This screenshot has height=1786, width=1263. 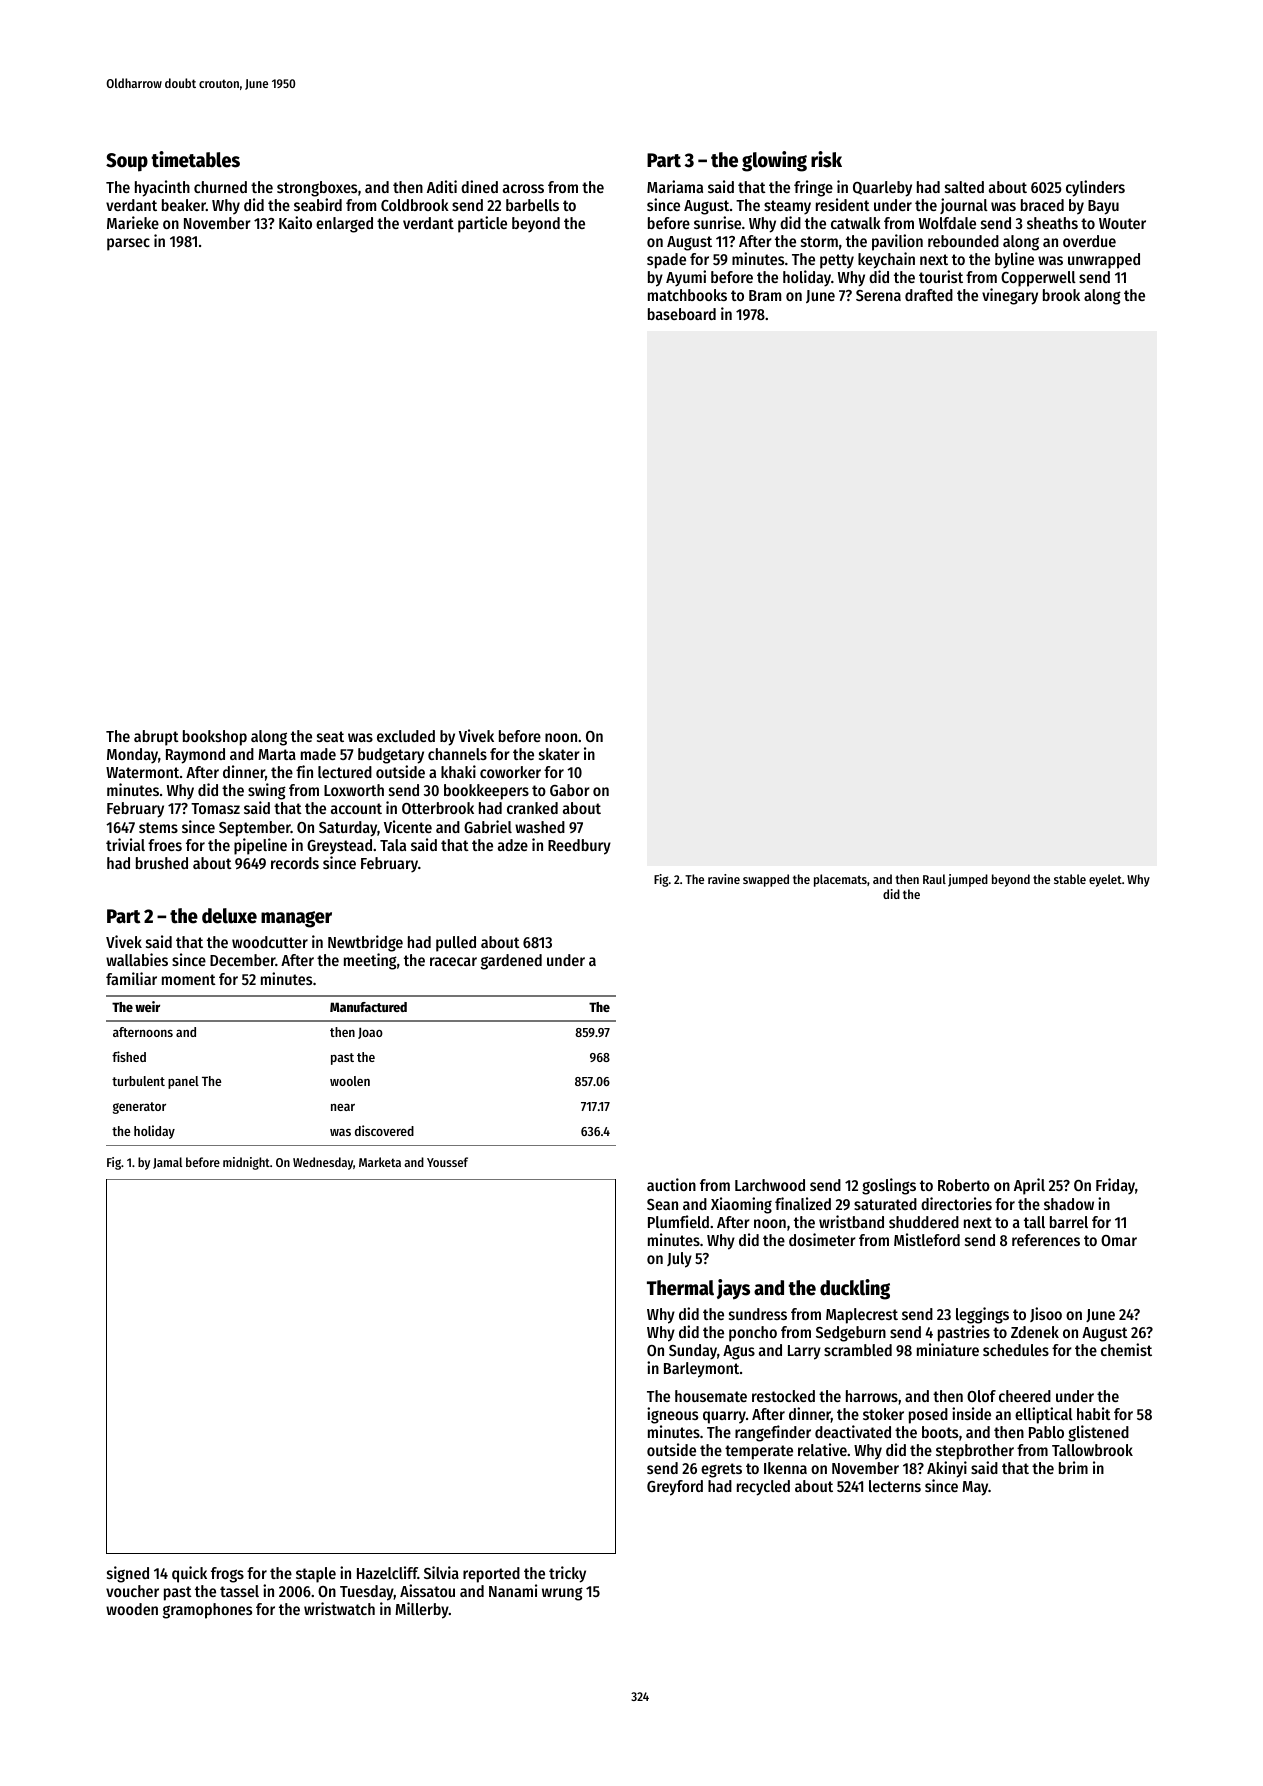 I want to click on tricky, so click(x=567, y=1574).
